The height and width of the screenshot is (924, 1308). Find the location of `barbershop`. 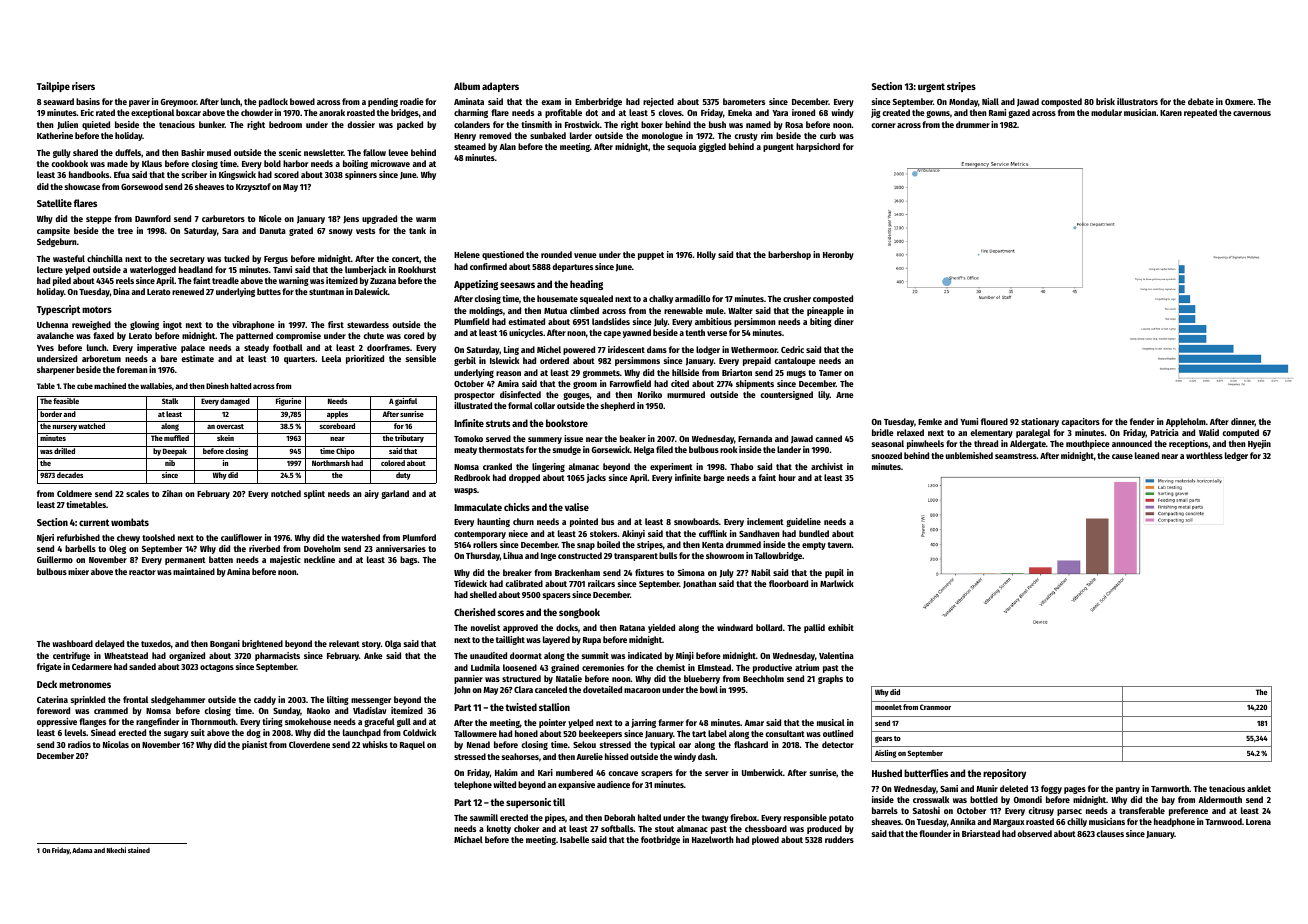

barbershop is located at coordinates (789, 255).
